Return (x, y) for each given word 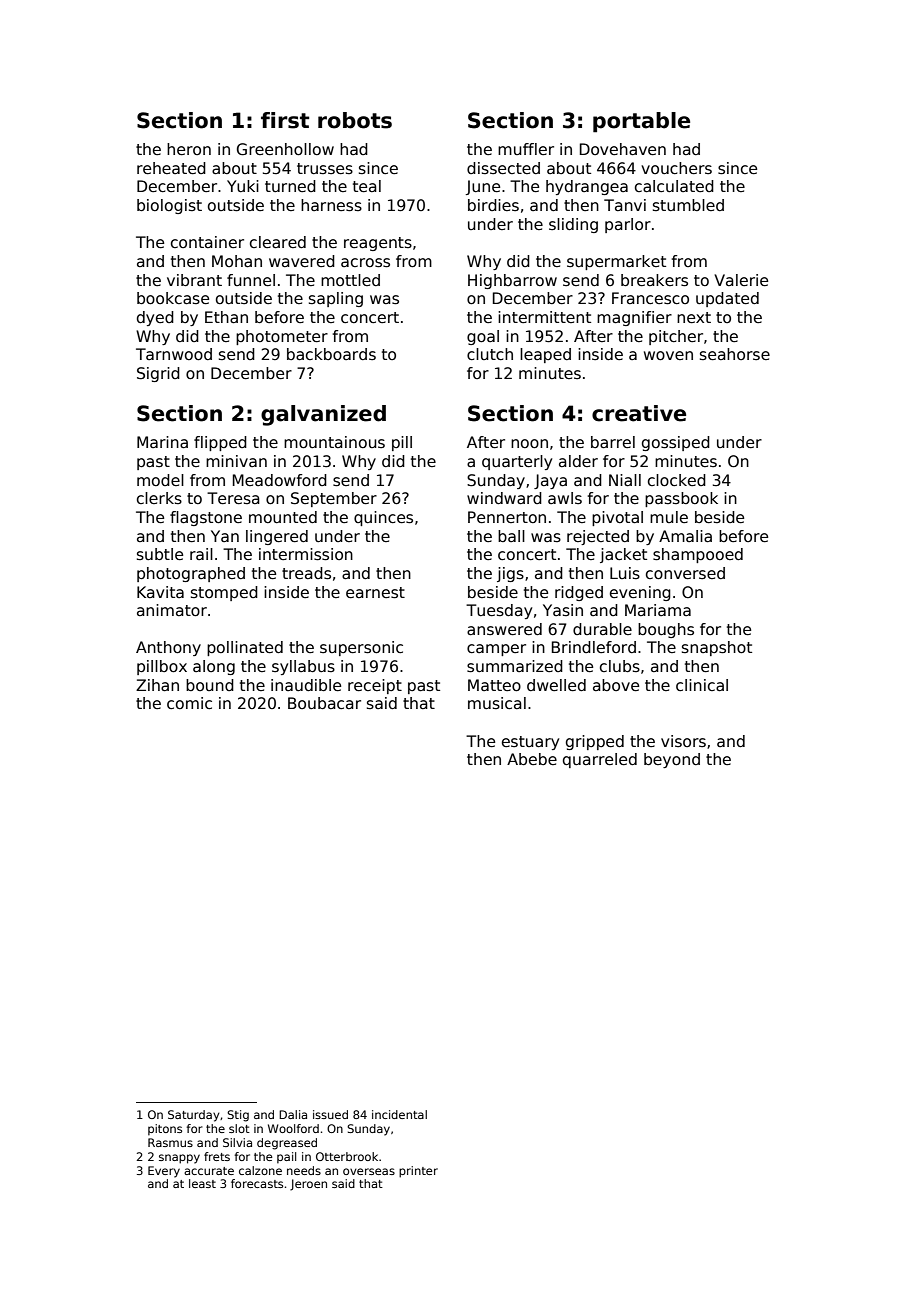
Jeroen (308, 1185)
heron (189, 149)
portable (641, 122)
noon (529, 444)
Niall (625, 480)
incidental (399, 1114)
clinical (702, 685)
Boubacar (324, 703)
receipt (375, 686)
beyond (672, 760)
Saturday (194, 1116)
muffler (526, 149)
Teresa (233, 498)
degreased (287, 1144)
